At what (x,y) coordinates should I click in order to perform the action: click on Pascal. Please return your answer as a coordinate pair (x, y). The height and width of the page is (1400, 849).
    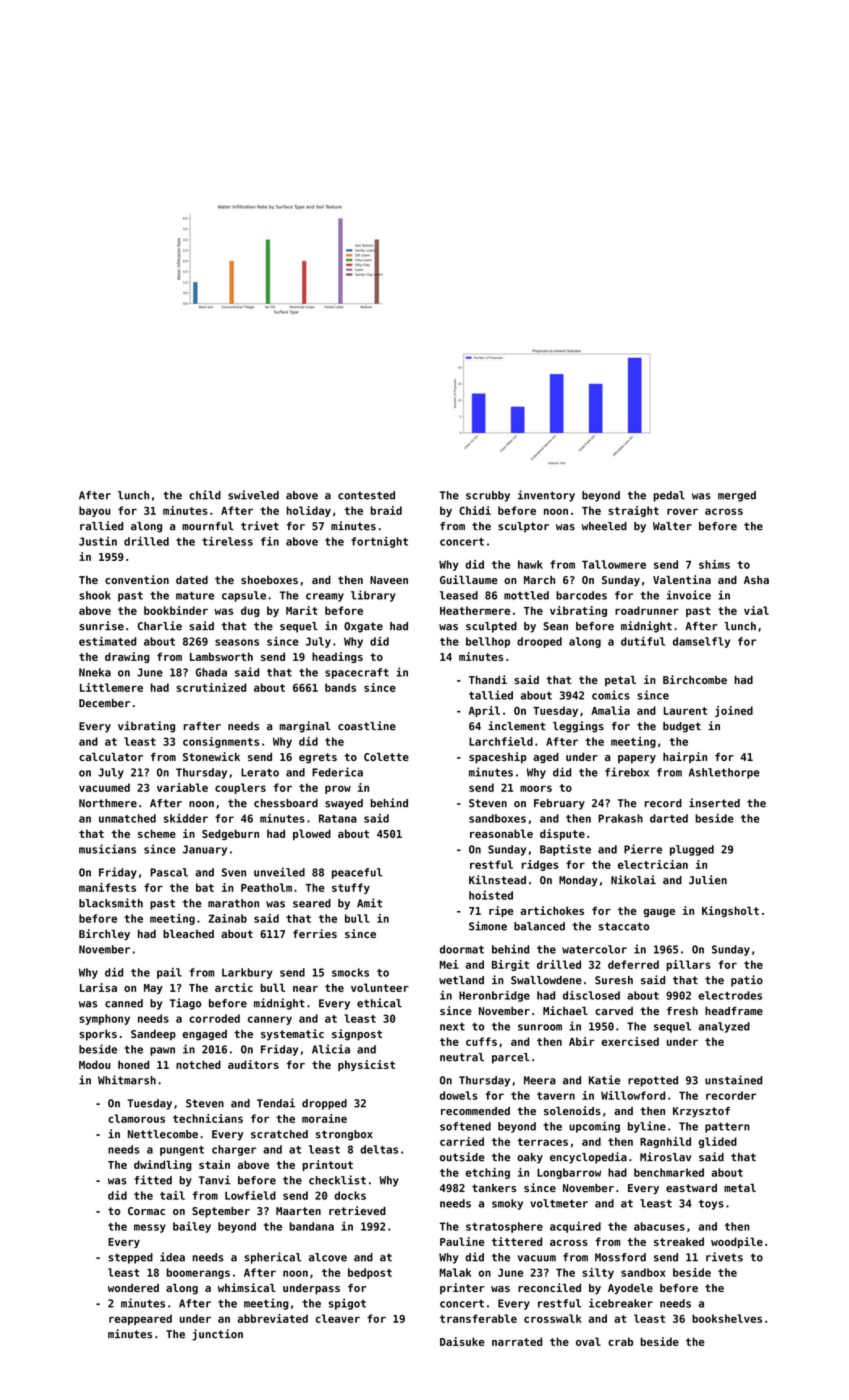
    Looking at the image, I should click on (169, 872).
